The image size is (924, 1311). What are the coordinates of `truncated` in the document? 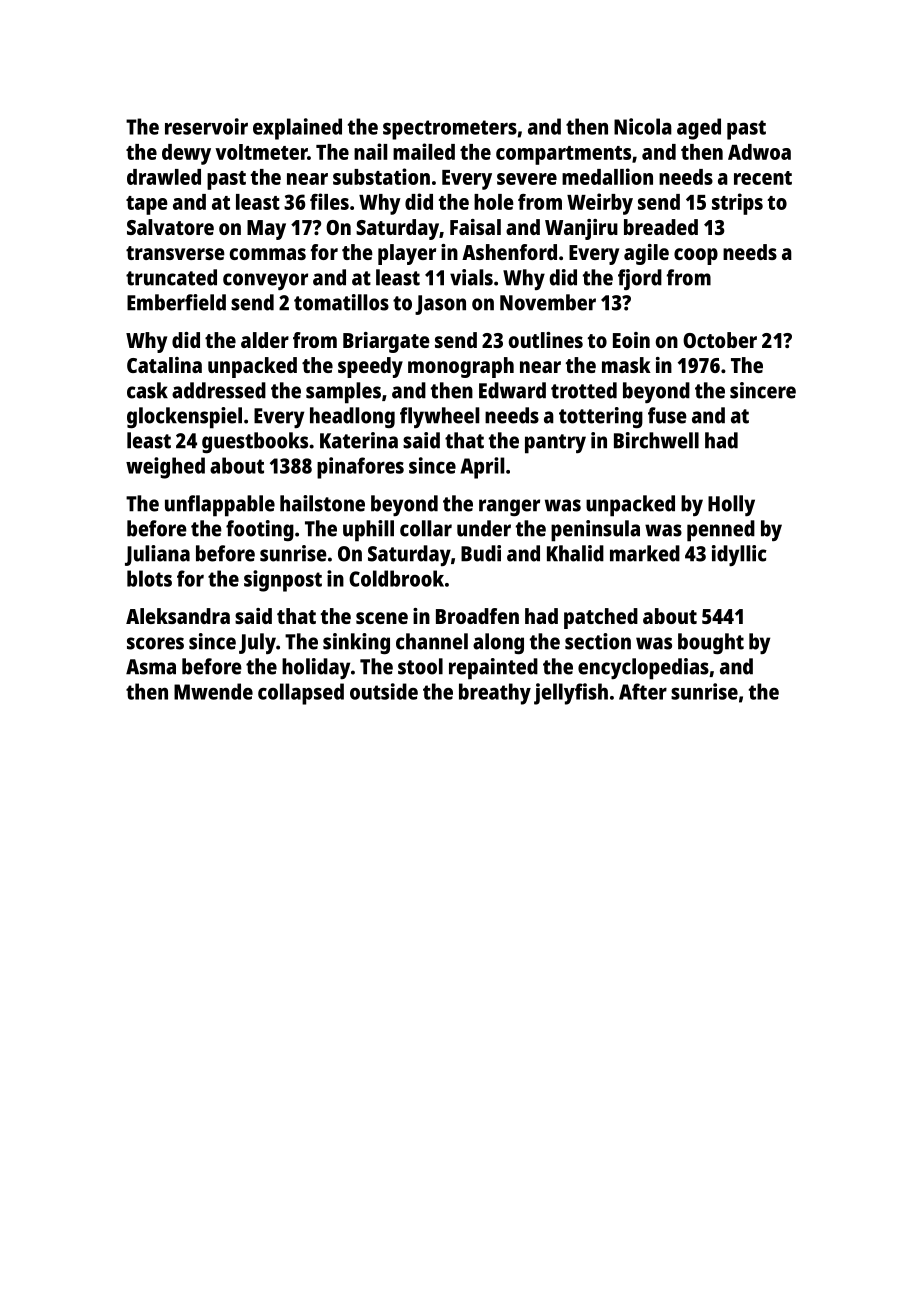 It's located at (171, 277).
